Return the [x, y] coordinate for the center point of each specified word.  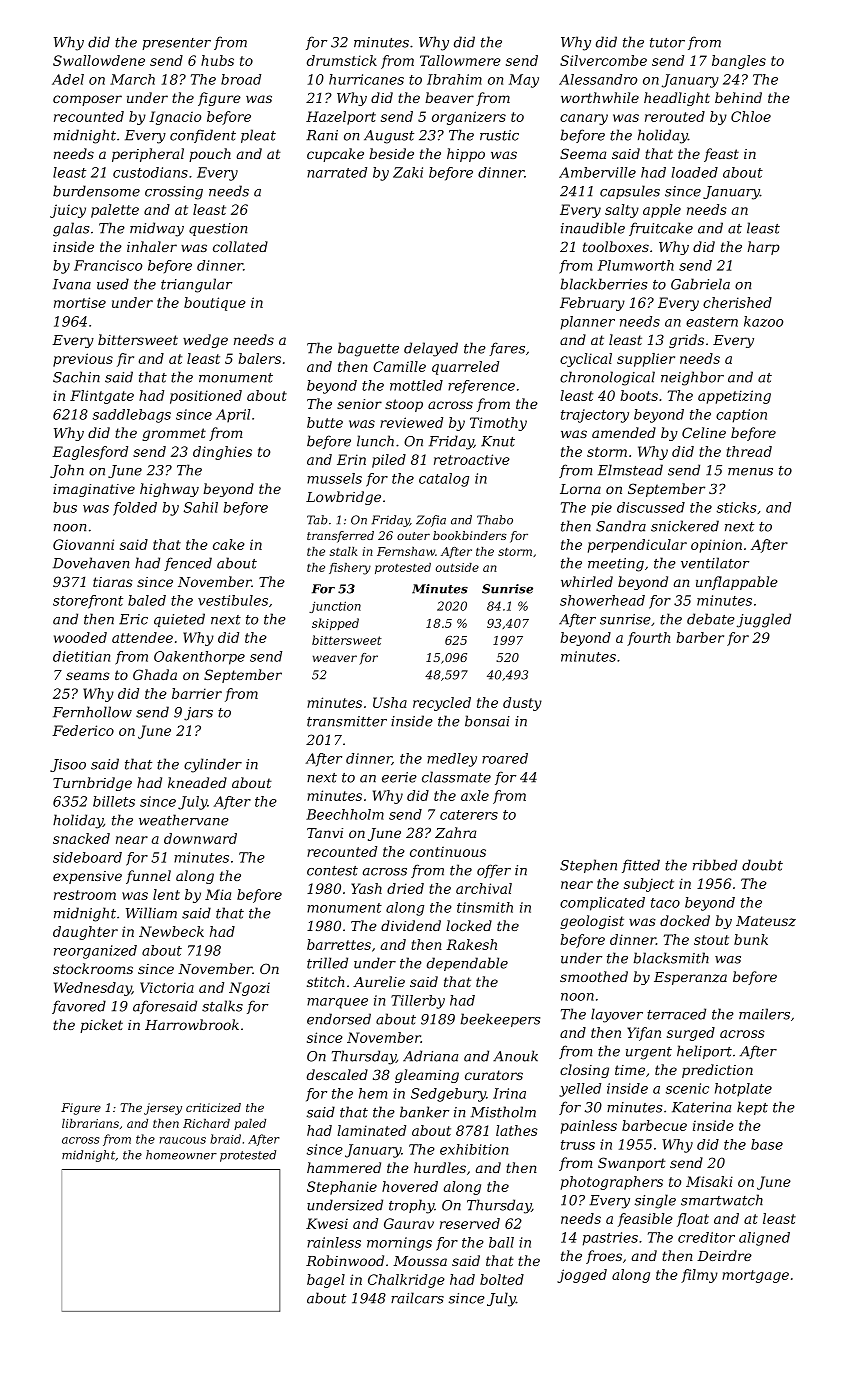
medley [452, 760]
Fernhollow [92, 712]
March [132, 79]
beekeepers [500, 1020]
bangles [739, 62]
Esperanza [690, 978]
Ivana [72, 284]
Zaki [408, 172]
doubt [762, 865]
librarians [90, 1123]
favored [79, 1007]
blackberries [603, 284]
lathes [517, 1130]
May [524, 81]
